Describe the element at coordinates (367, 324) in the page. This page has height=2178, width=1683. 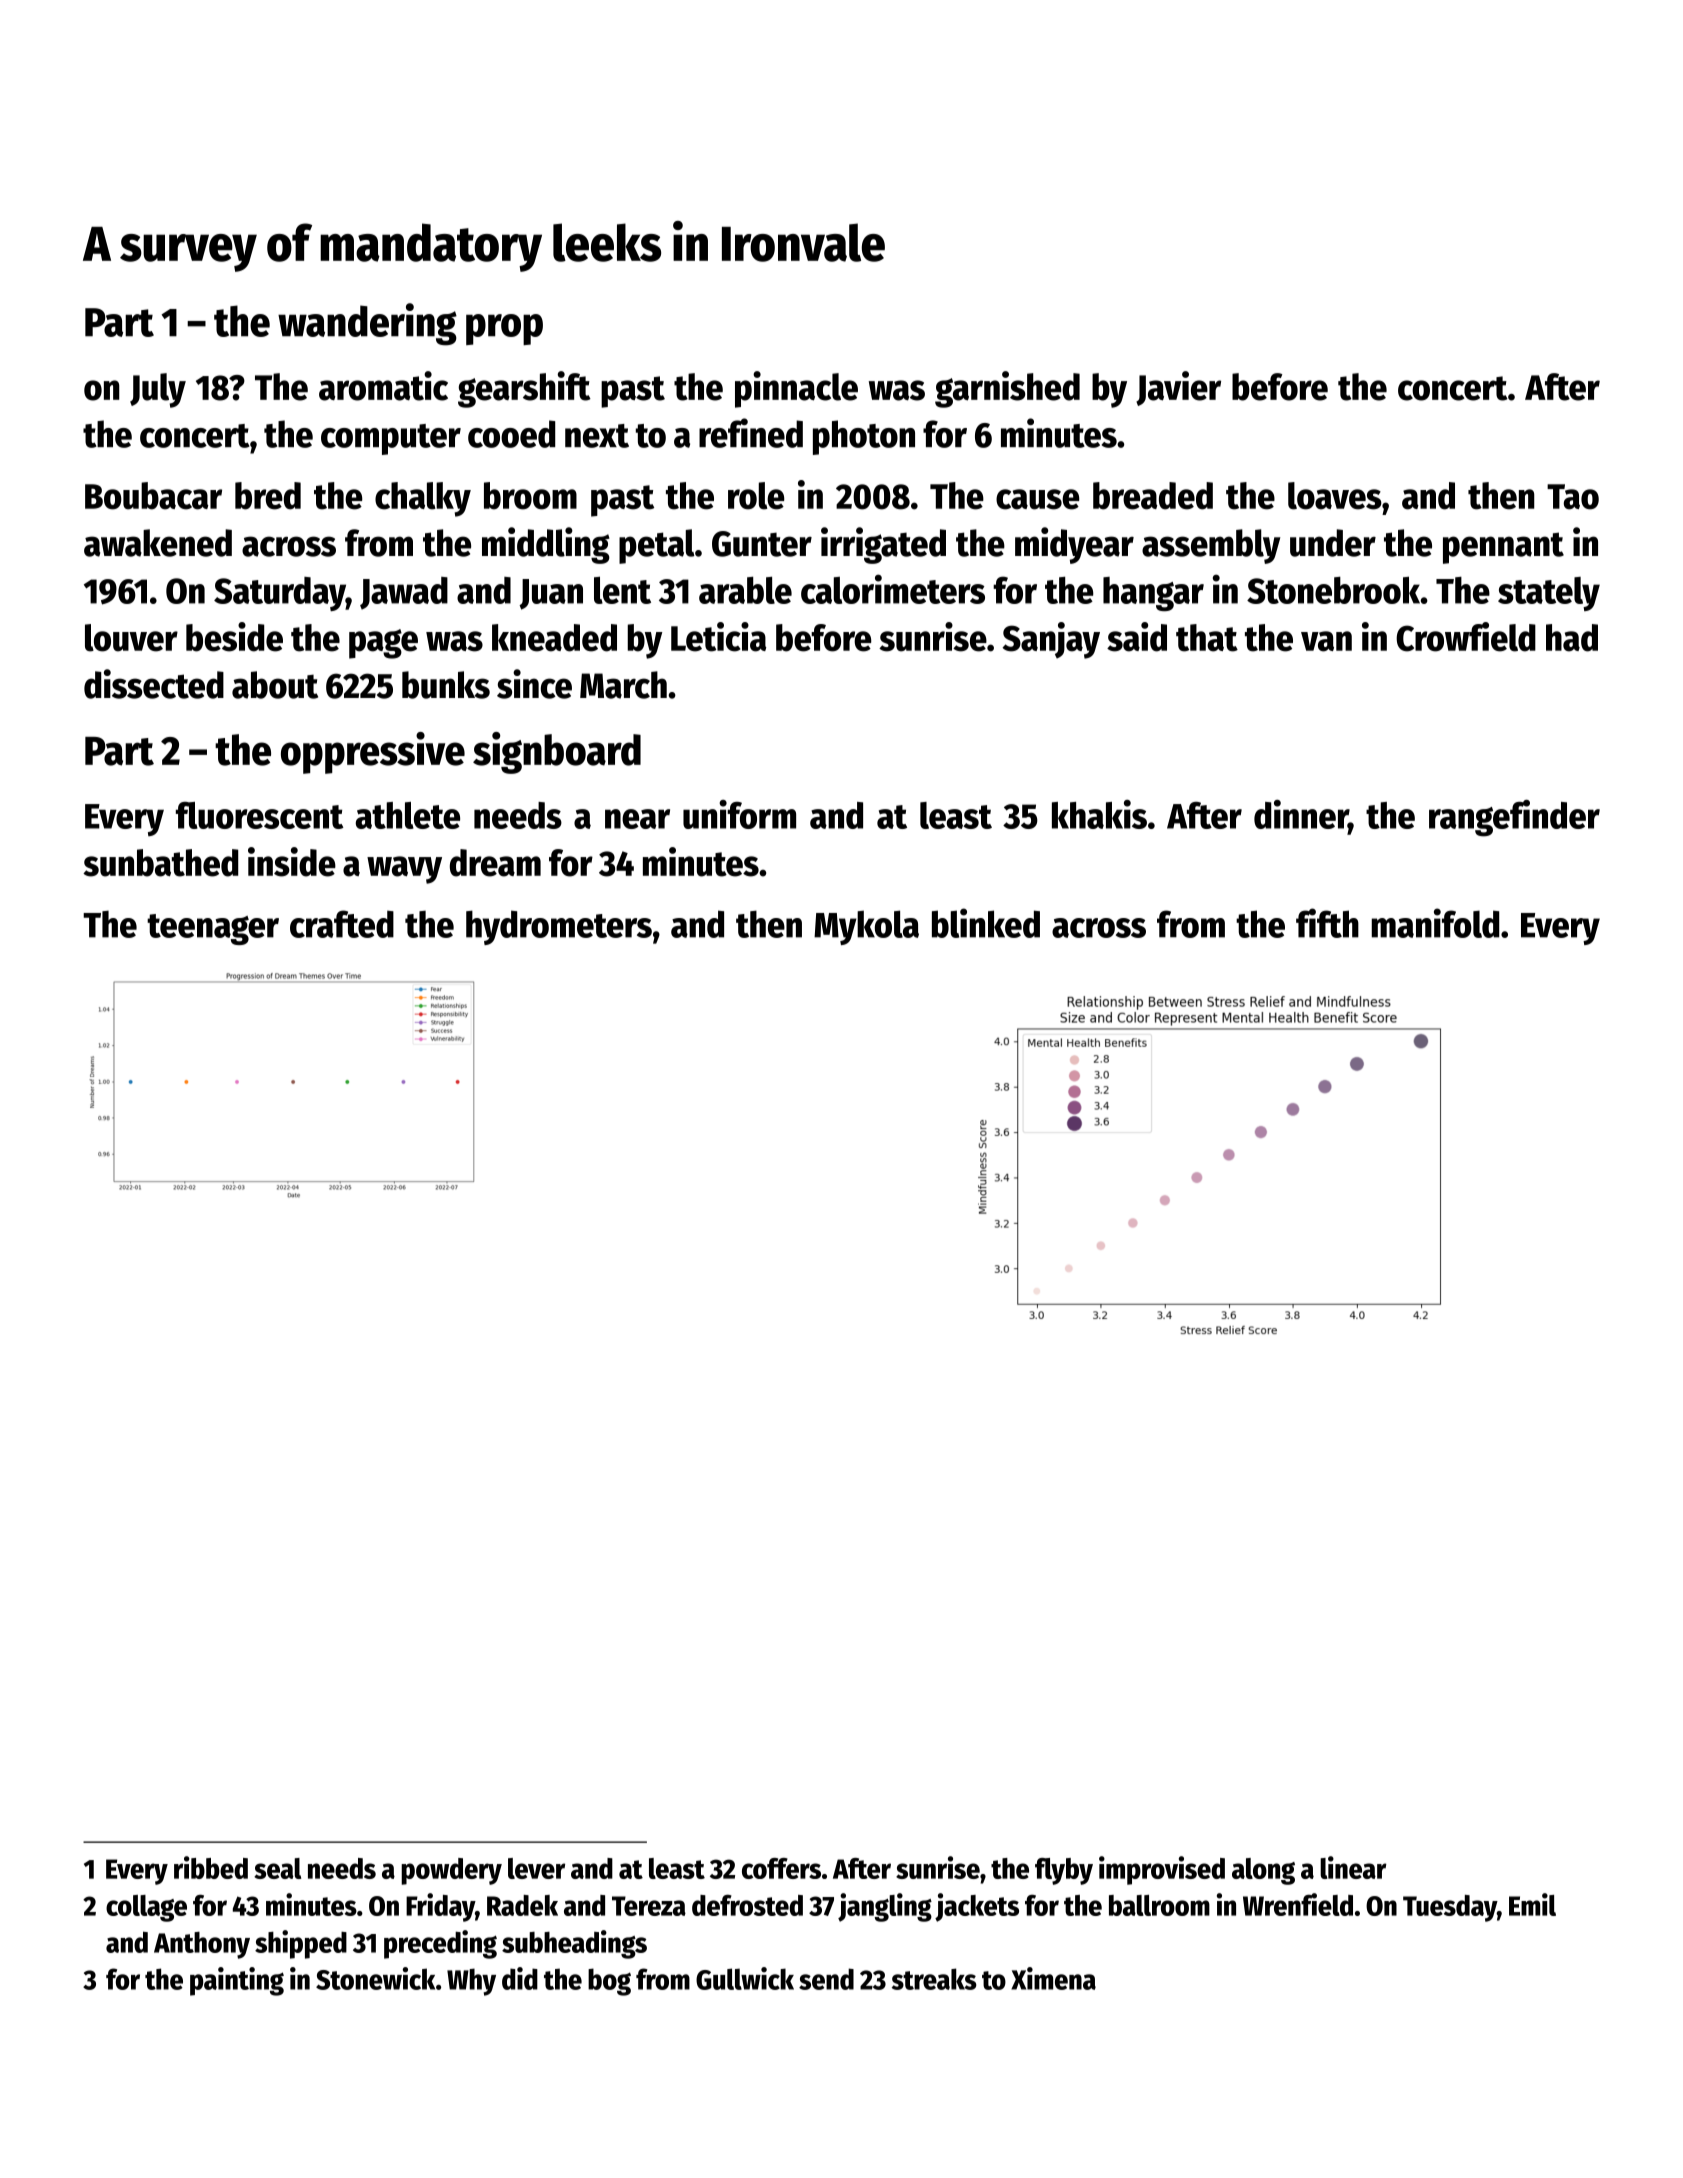
I see `wandering` at that location.
